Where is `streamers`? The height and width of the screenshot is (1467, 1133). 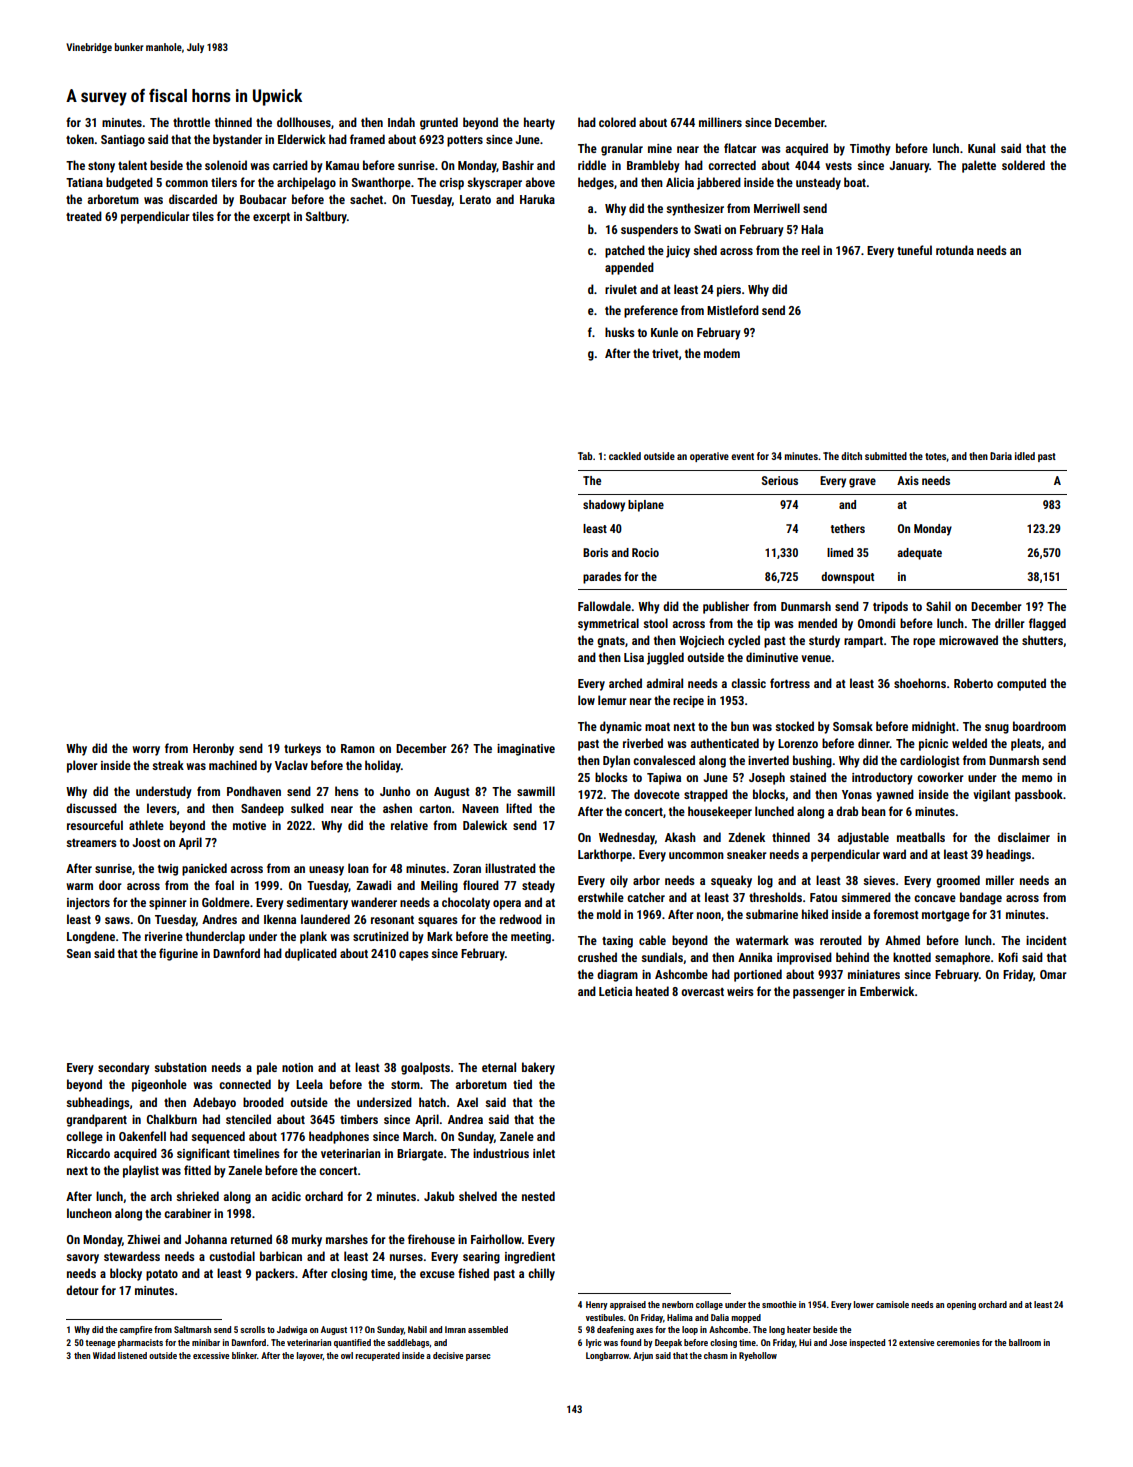
streamers is located at coordinates (91, 843).
